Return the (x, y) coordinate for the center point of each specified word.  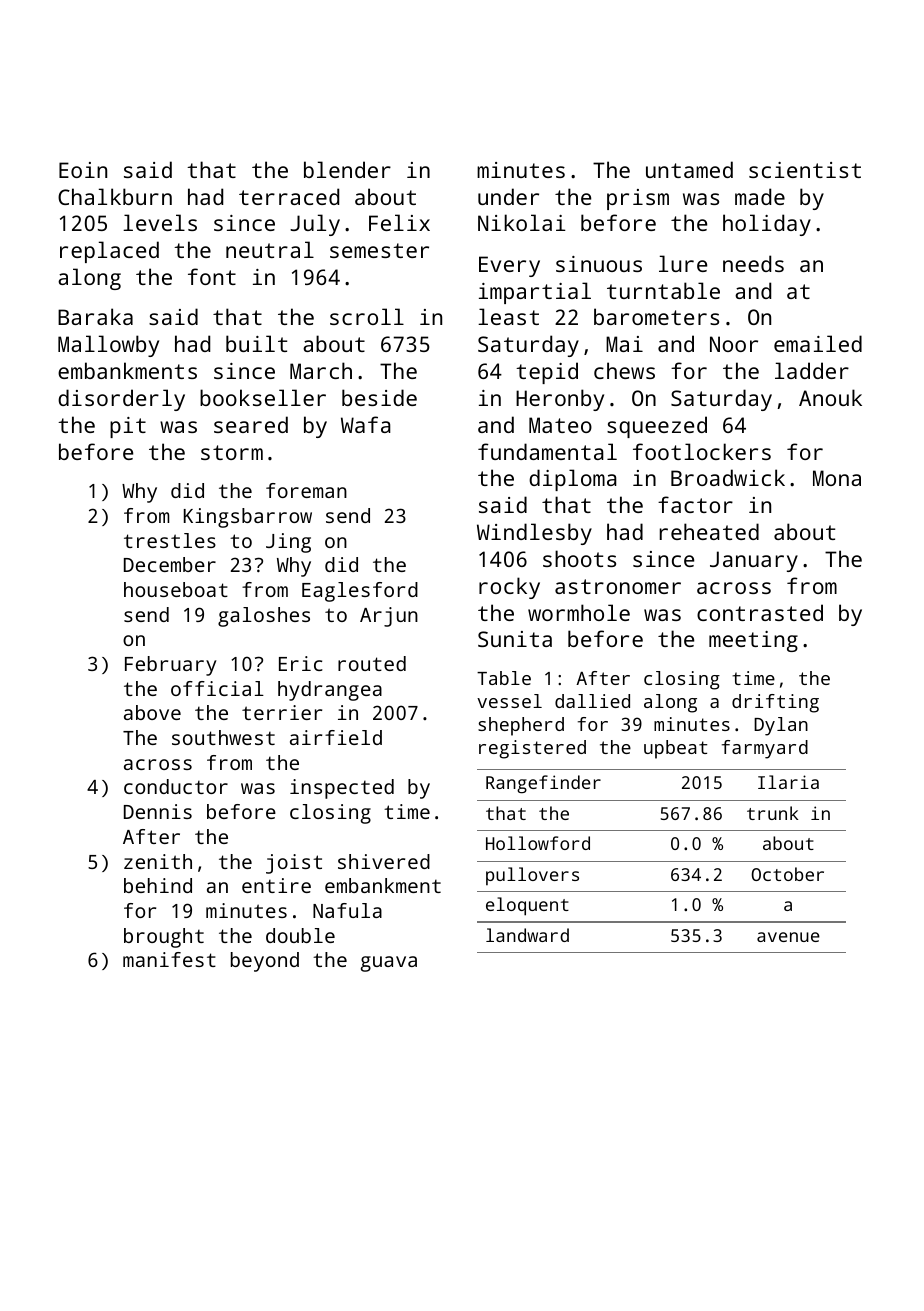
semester (379, 250)
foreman (306, 490)
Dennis (158, 811)
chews (624, 370)
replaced (109, 252)
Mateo (560, 425)
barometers (656, 316)
